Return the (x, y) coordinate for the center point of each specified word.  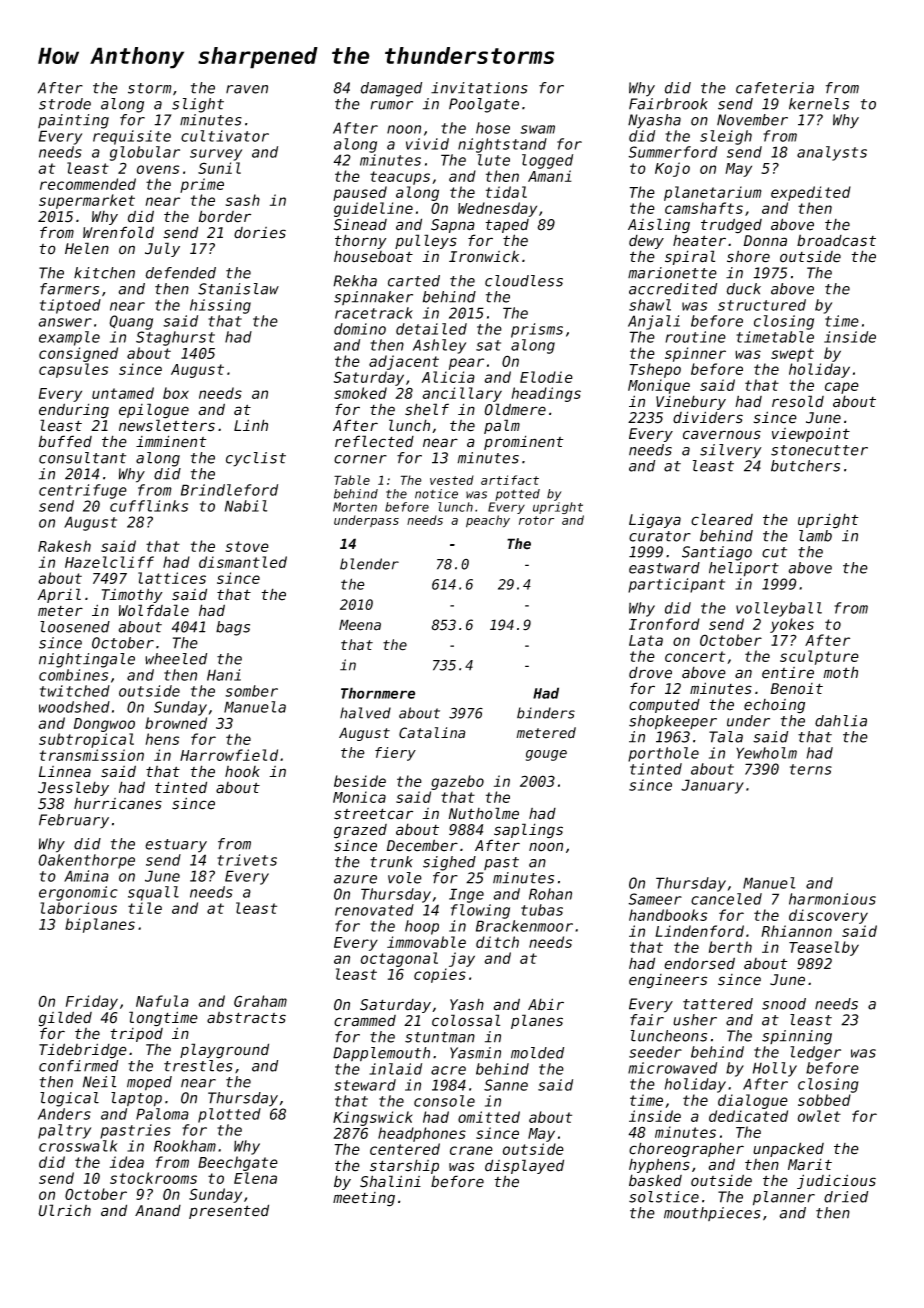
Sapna (453, 226)
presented (229, 1211)
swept (792, 355)
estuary (176, 846)
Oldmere (515, 409)
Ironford (664, 624)
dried (846, 1197)
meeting (364, 1199)
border (224, 216)
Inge (466, 895)
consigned (78, 354)
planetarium (713, 193)
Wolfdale (153, 610)
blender (369, 564)
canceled (726, 899)
